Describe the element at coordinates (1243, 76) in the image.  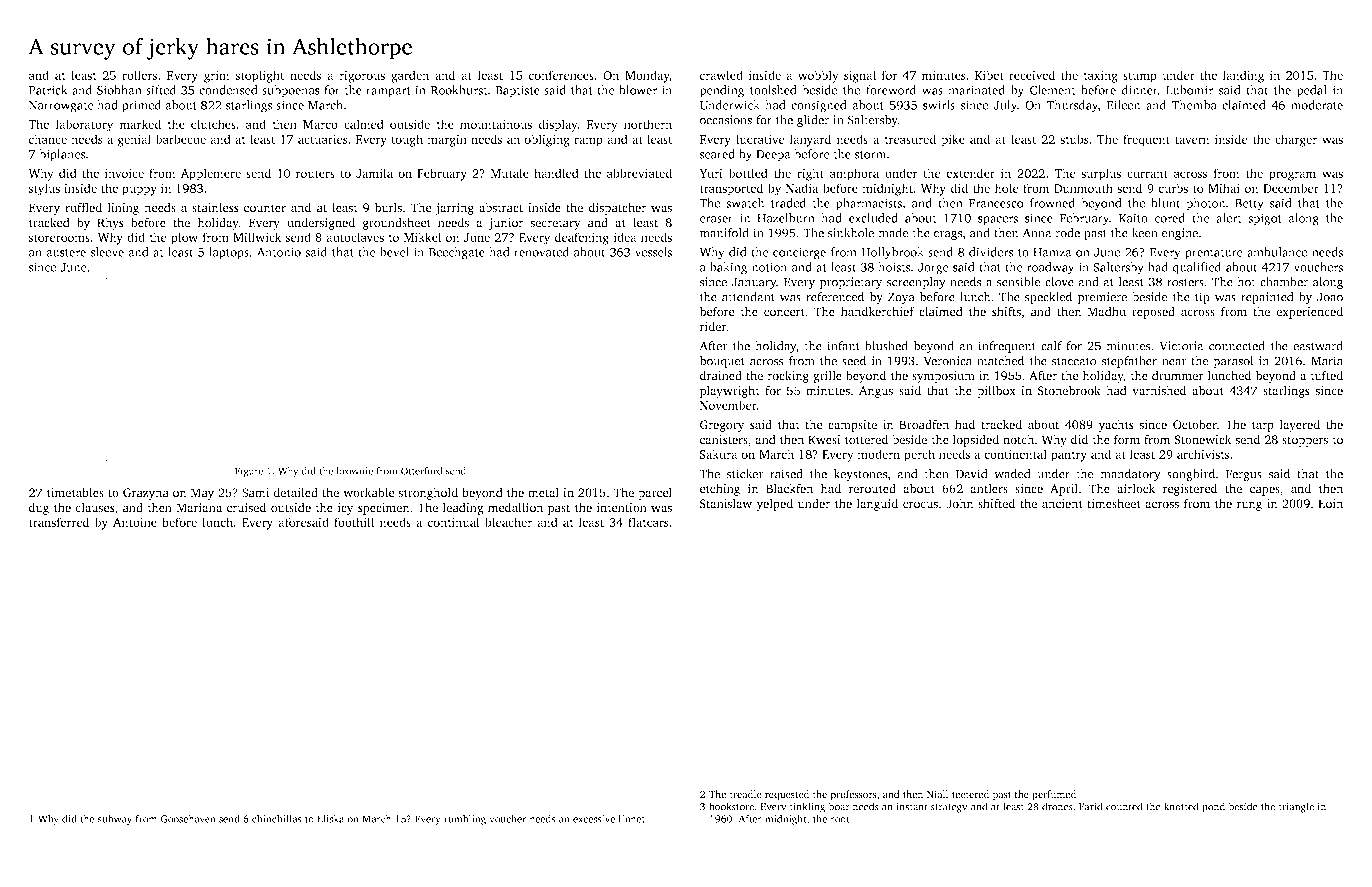
I see `landing` at that location.
